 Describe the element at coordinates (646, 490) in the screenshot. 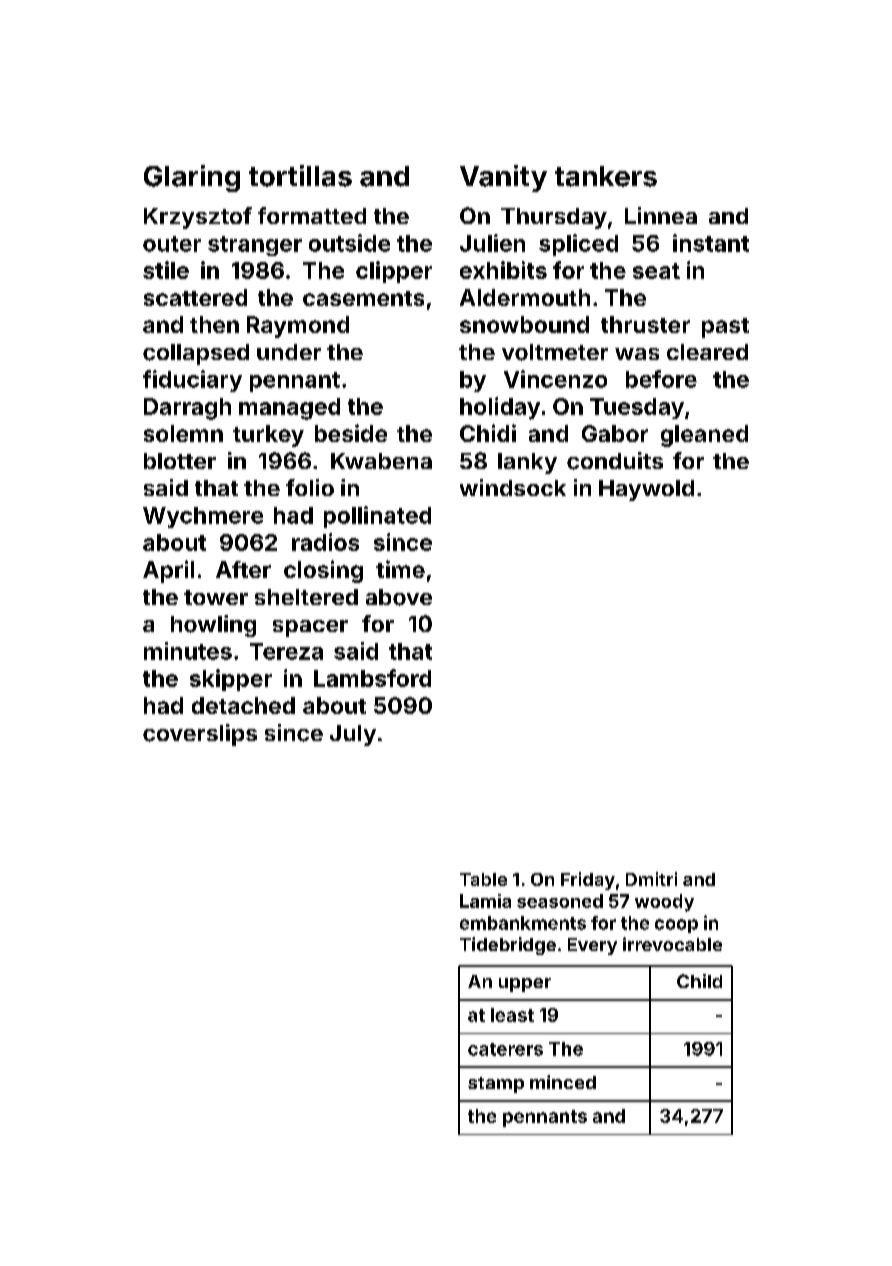

I see `Haywold` at that location.
